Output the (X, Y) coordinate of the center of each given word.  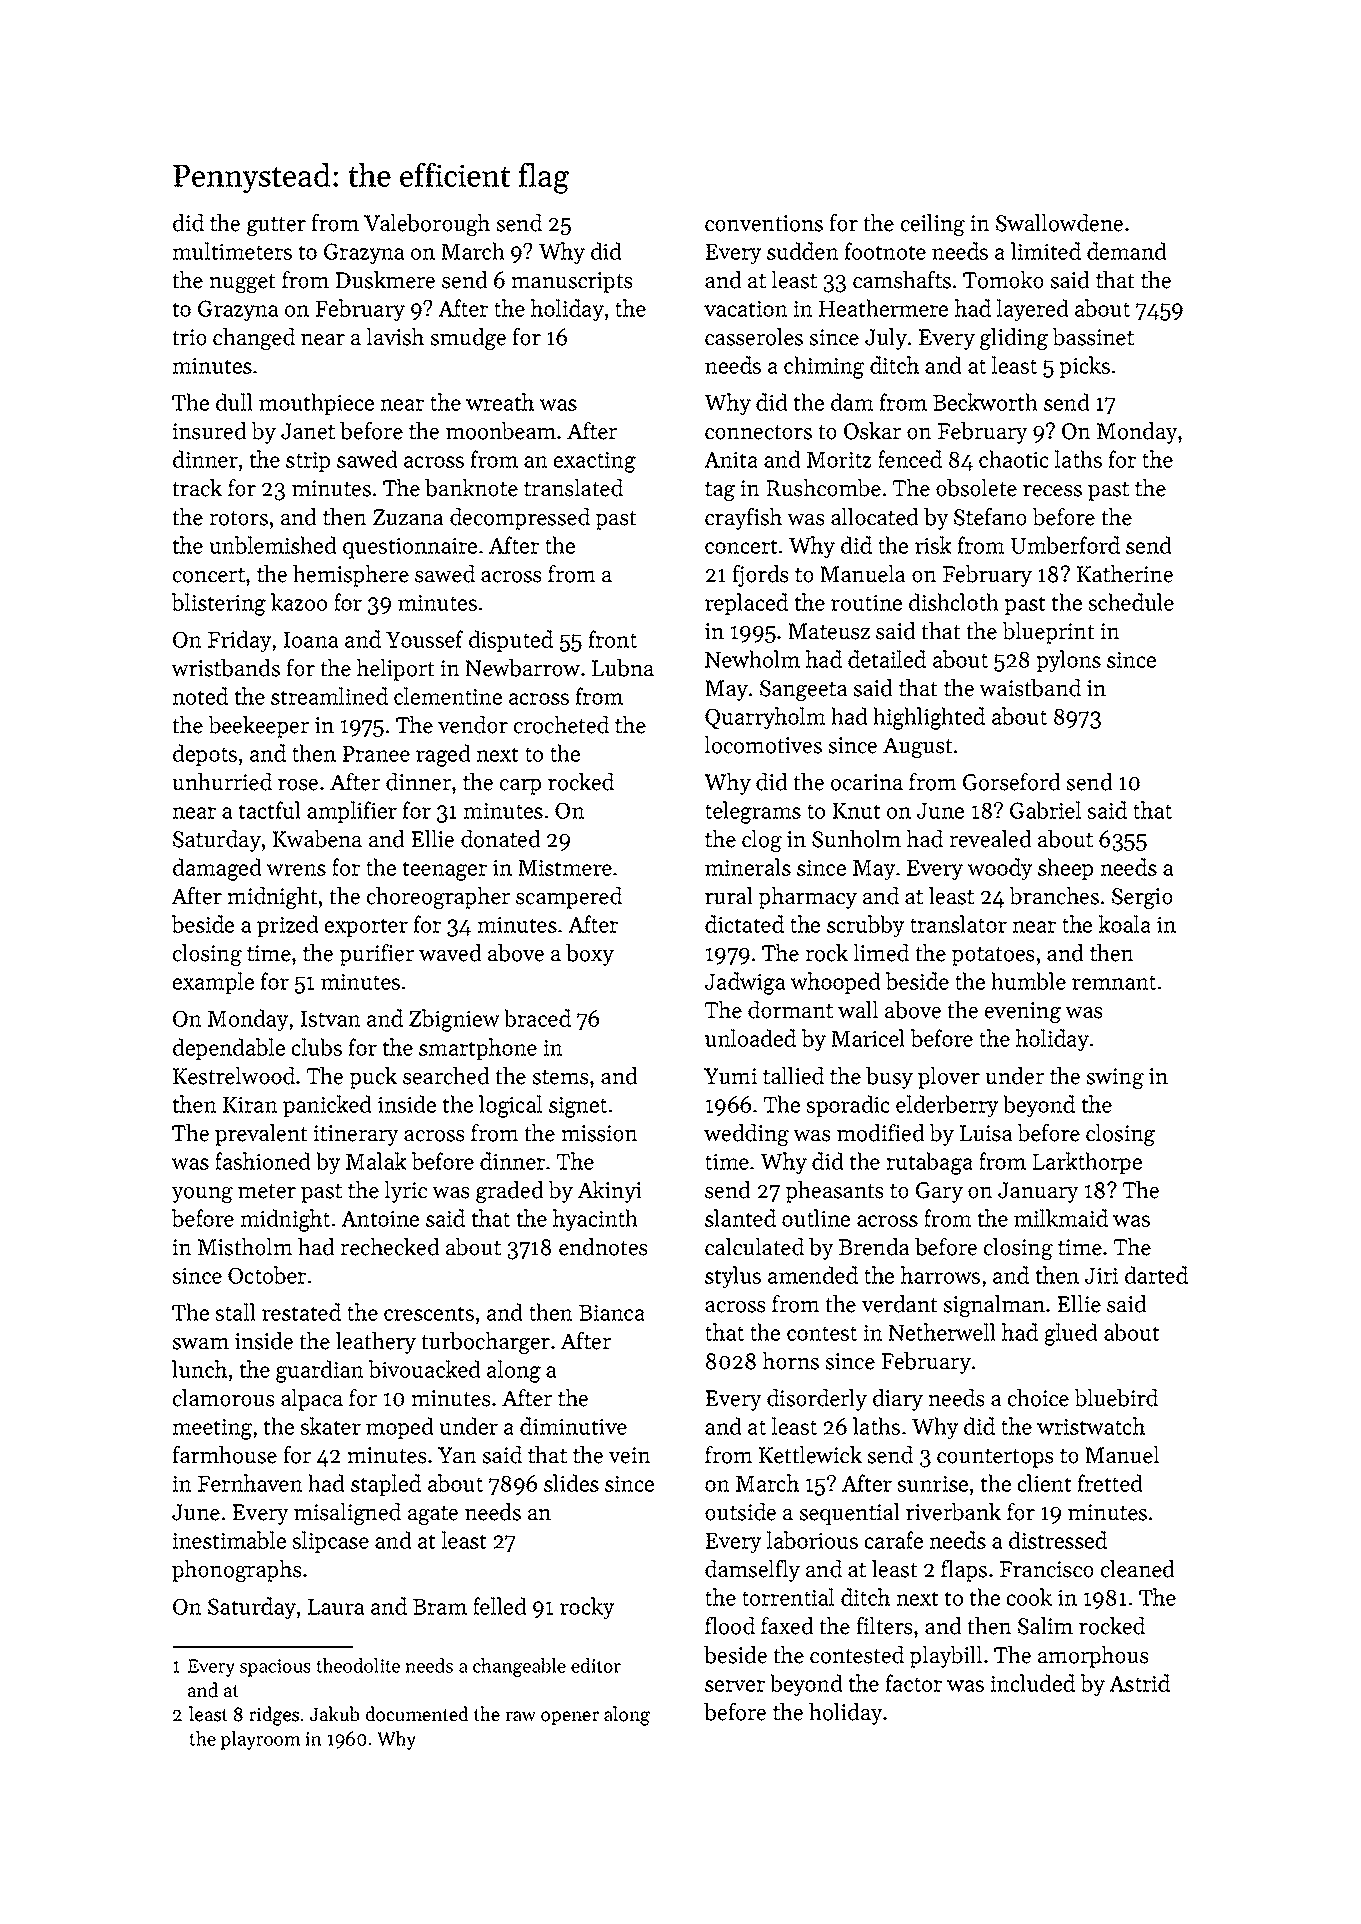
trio (190, 337)
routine (866, 603)
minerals (748, 867)
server (735, 1686)
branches (1054, 896)
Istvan (331, 1019)
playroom (260, 1740)
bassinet (1093, 337)
